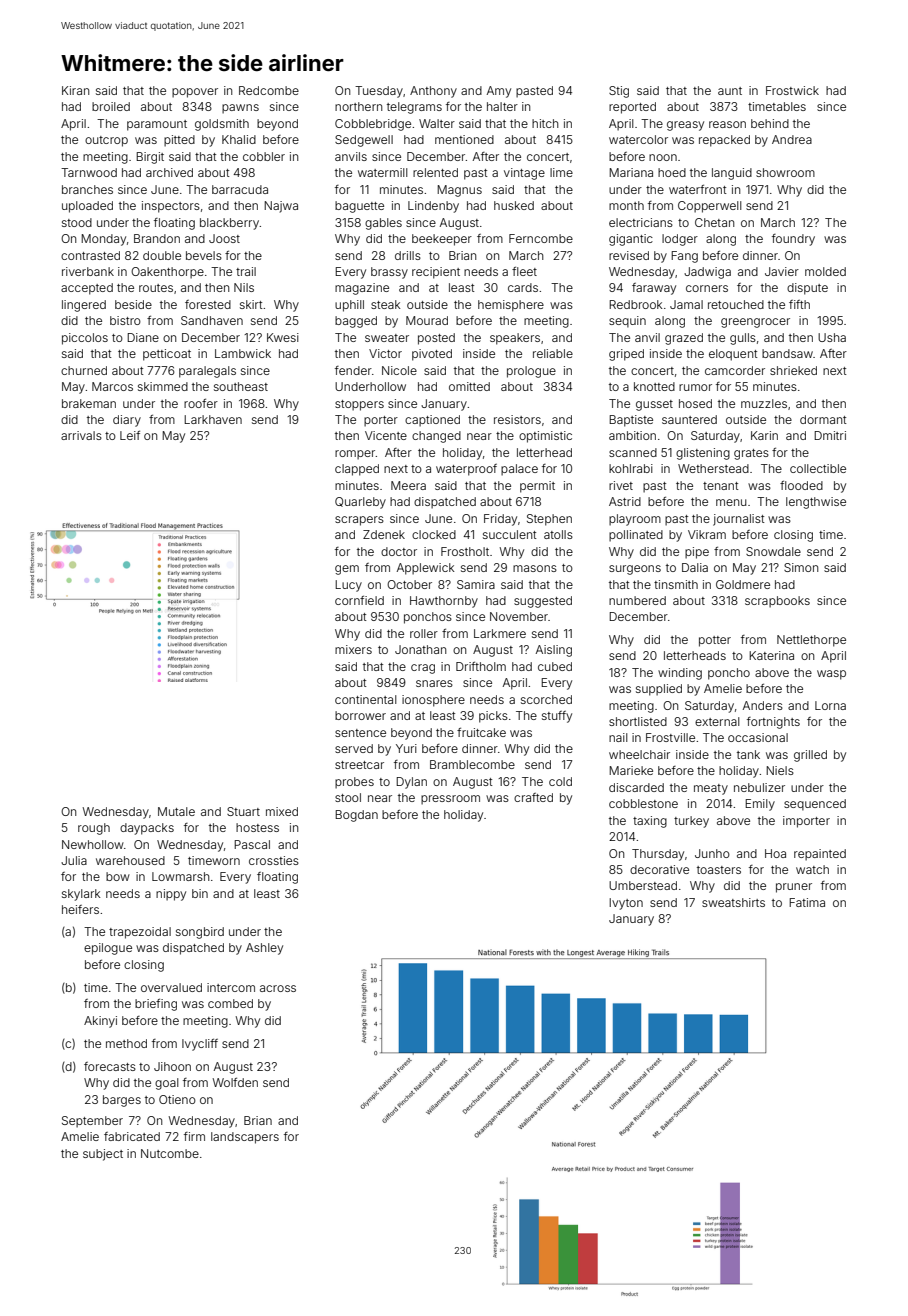 Image resolution: width=908 pixels, height=1316 pixels. What do you see at coordinates (450, 800) in the image?
I see `pressroom` at bounding box center [450, 800].
